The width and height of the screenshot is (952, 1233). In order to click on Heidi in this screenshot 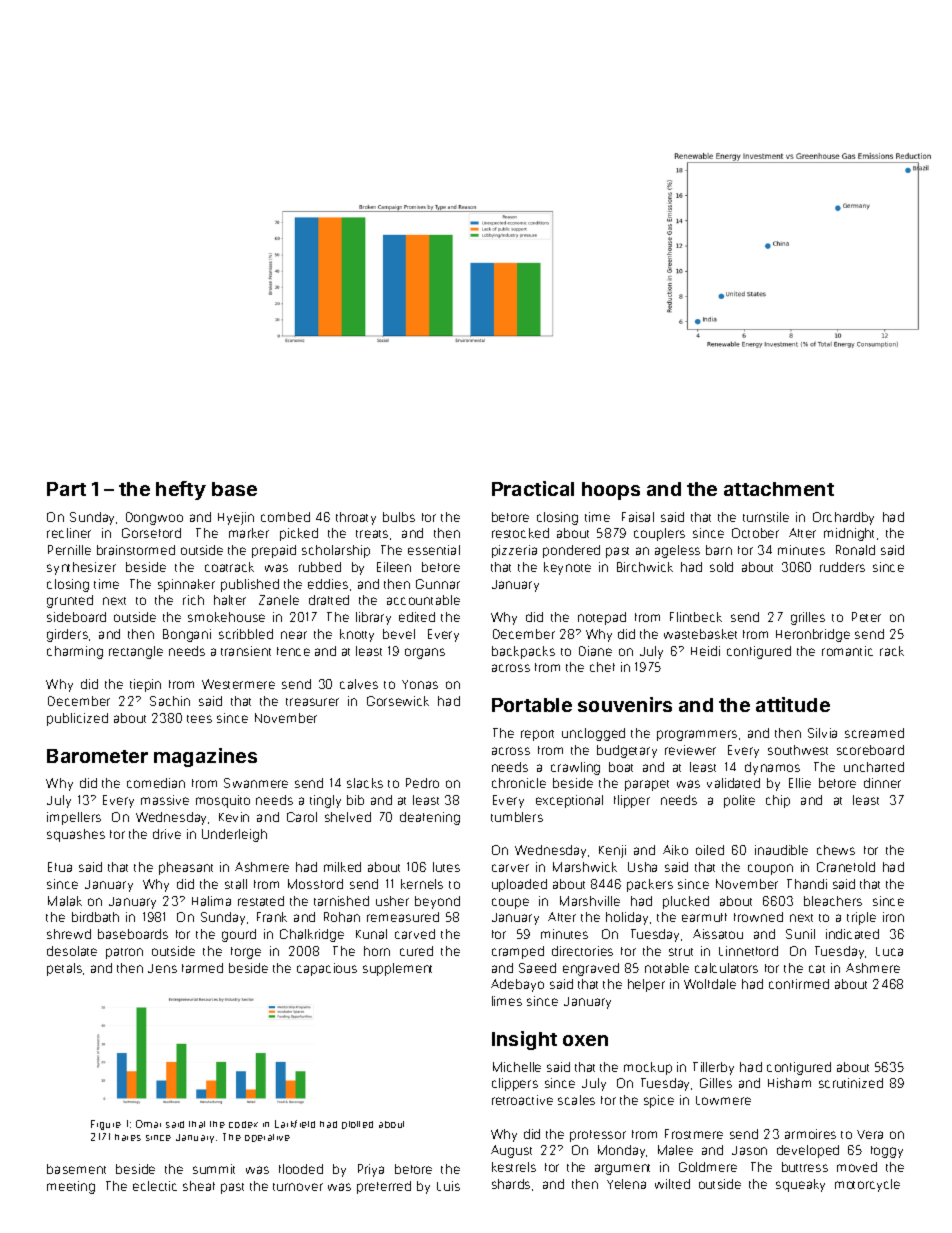, I will do `click(705, 651)`.
